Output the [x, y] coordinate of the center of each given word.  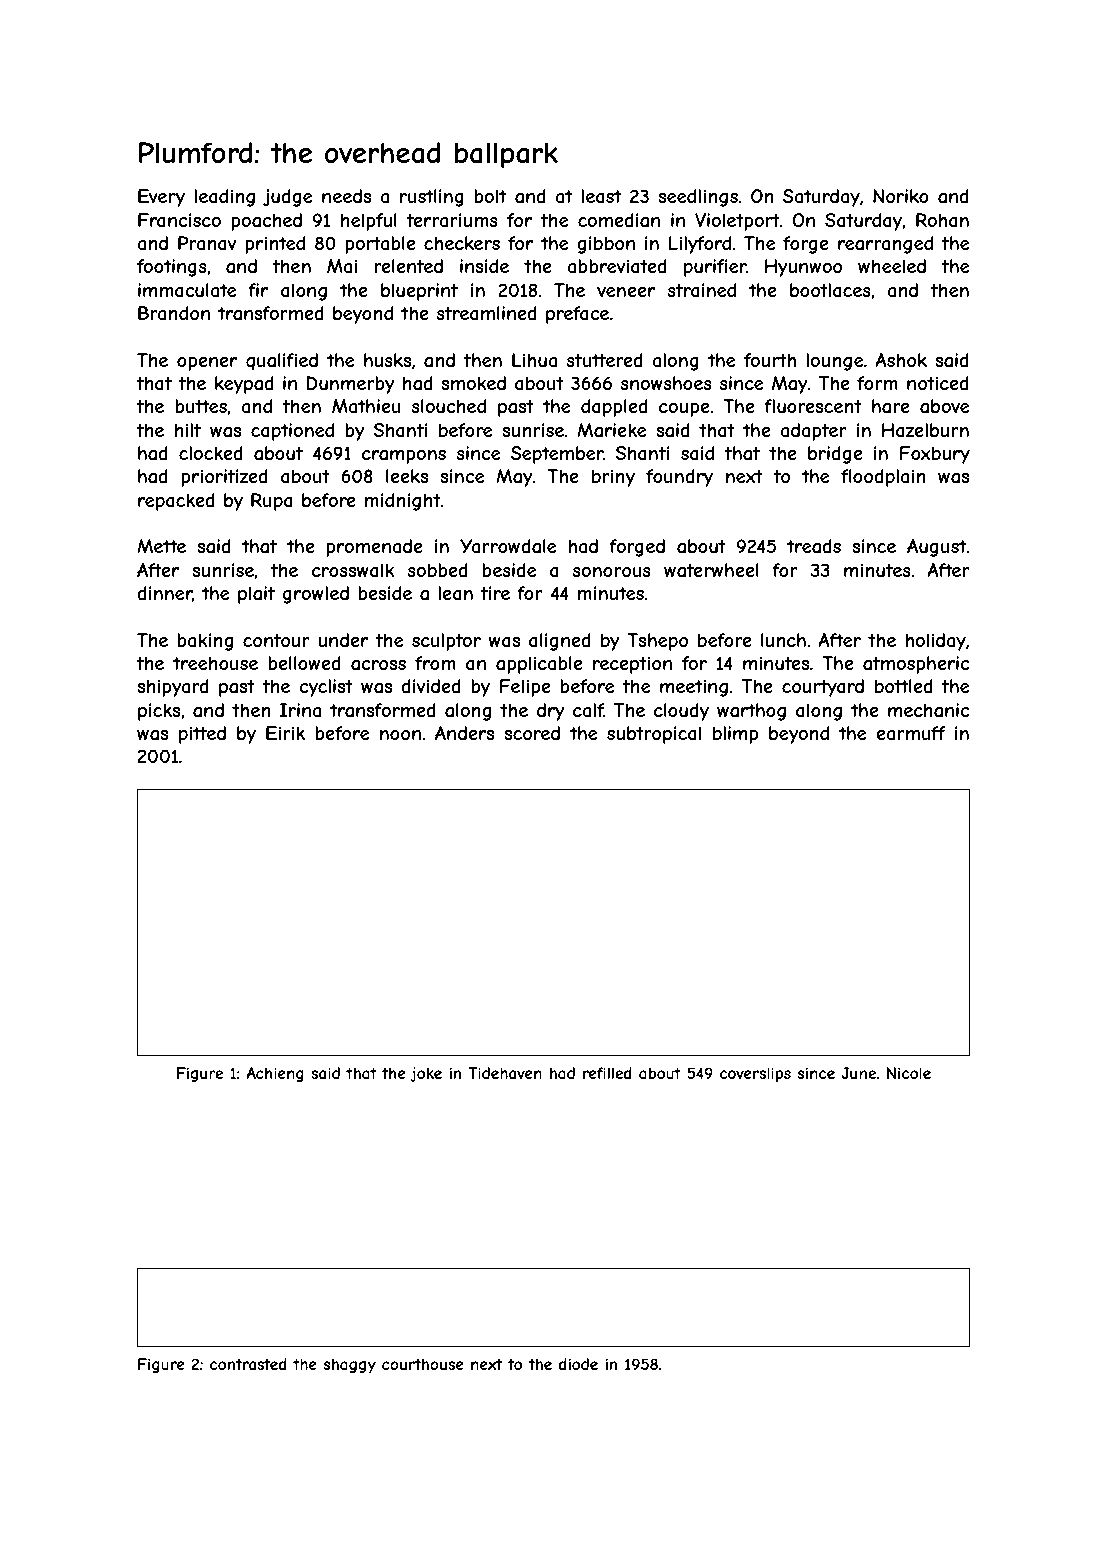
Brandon [174, 313]
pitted [202, 735]
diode [578, 1364]
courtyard [823, 688]
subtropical [654, 735]
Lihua [534, 360]
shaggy [350, 1365]
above [944, 406]
